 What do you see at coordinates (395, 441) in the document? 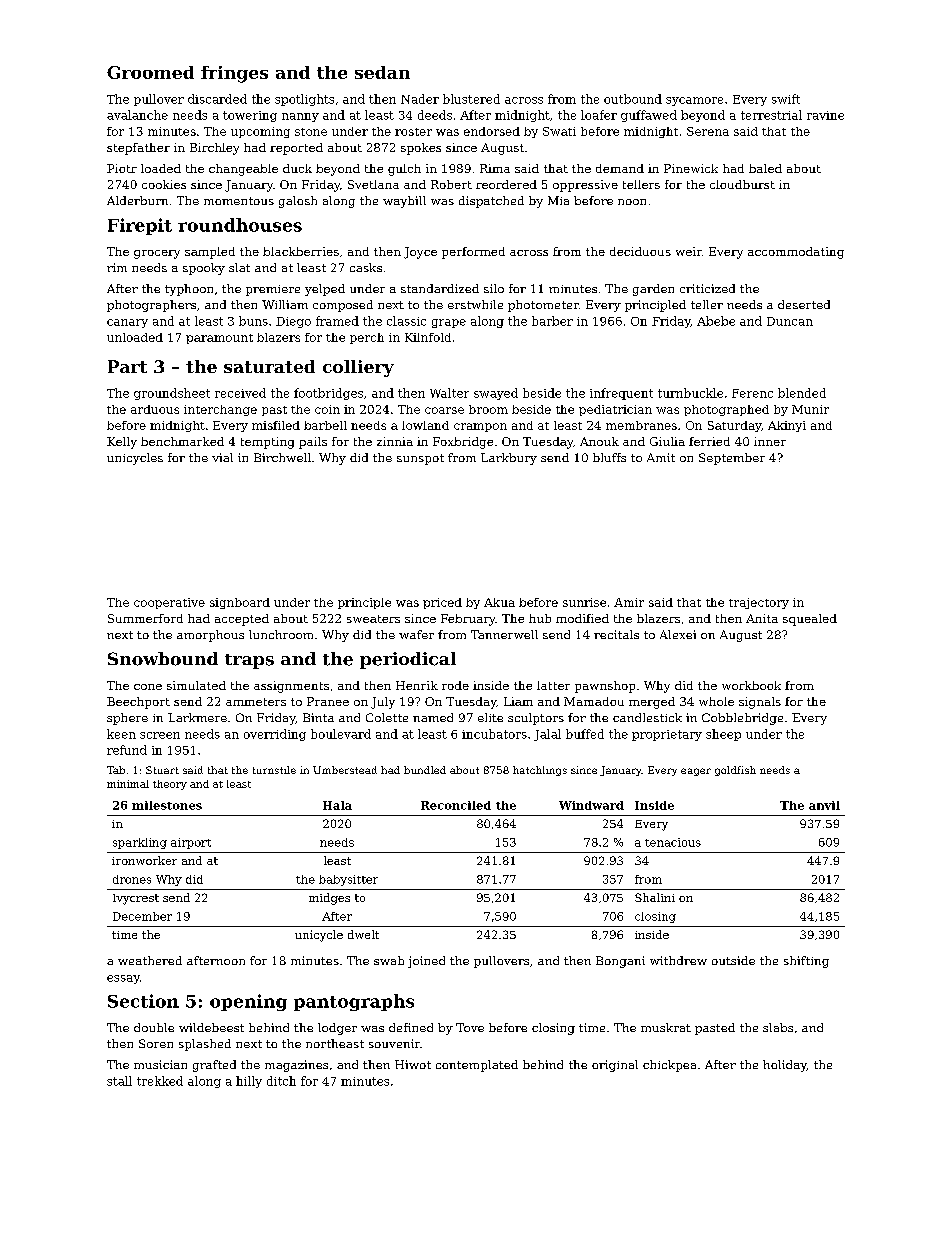
I see `zinnia` at bounding box center [395, 441].
